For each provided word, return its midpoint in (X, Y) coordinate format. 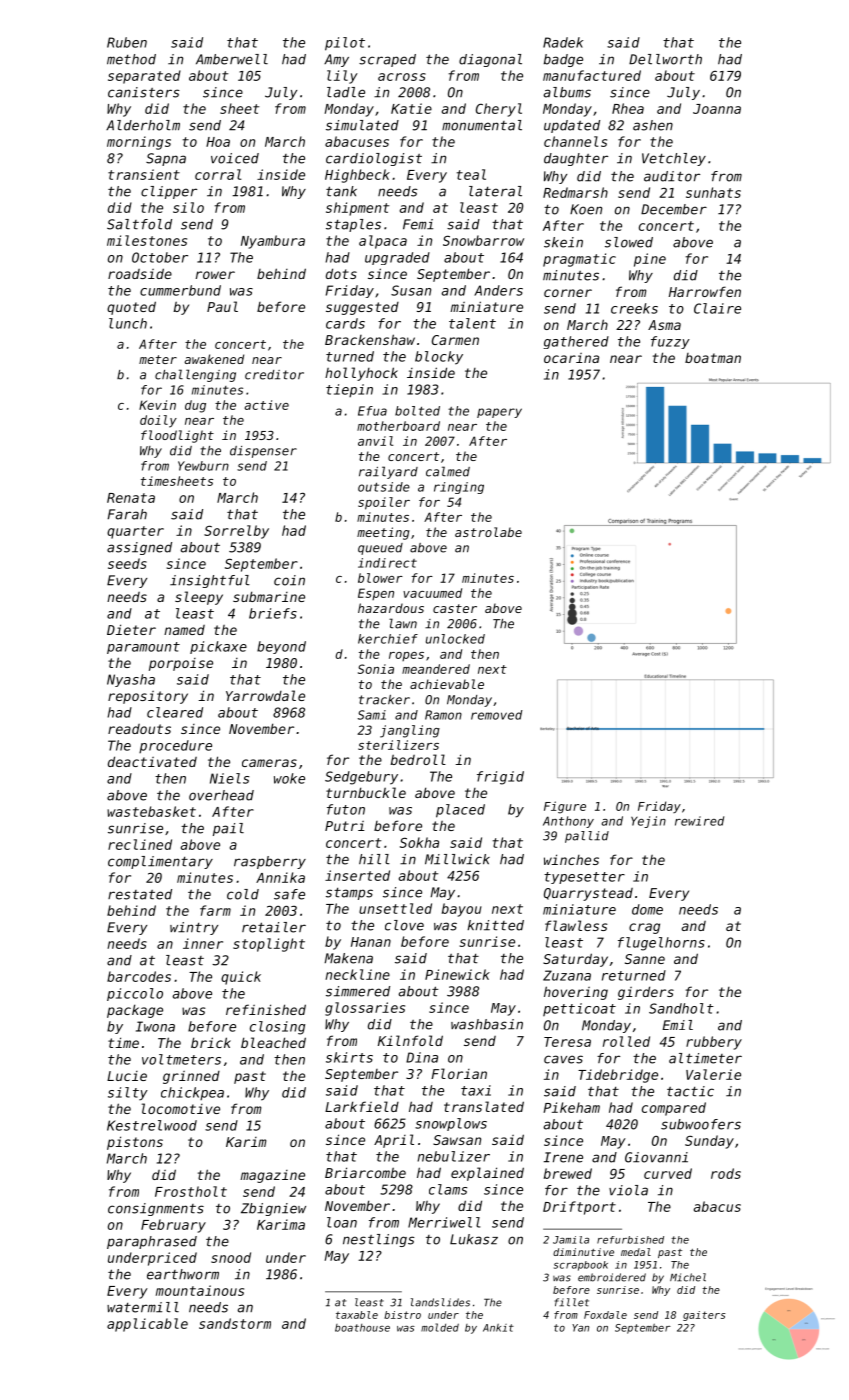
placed (460, 811)
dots (341, 273)
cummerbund (180, 290)
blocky (439, 358)
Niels (229, 778)
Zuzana (567, 975)
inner (203, 943)
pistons (135, 1143)
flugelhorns (661, 944)
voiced (235, 158)
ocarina (571, 358)
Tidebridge (618, 1076)
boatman (713, 358)
